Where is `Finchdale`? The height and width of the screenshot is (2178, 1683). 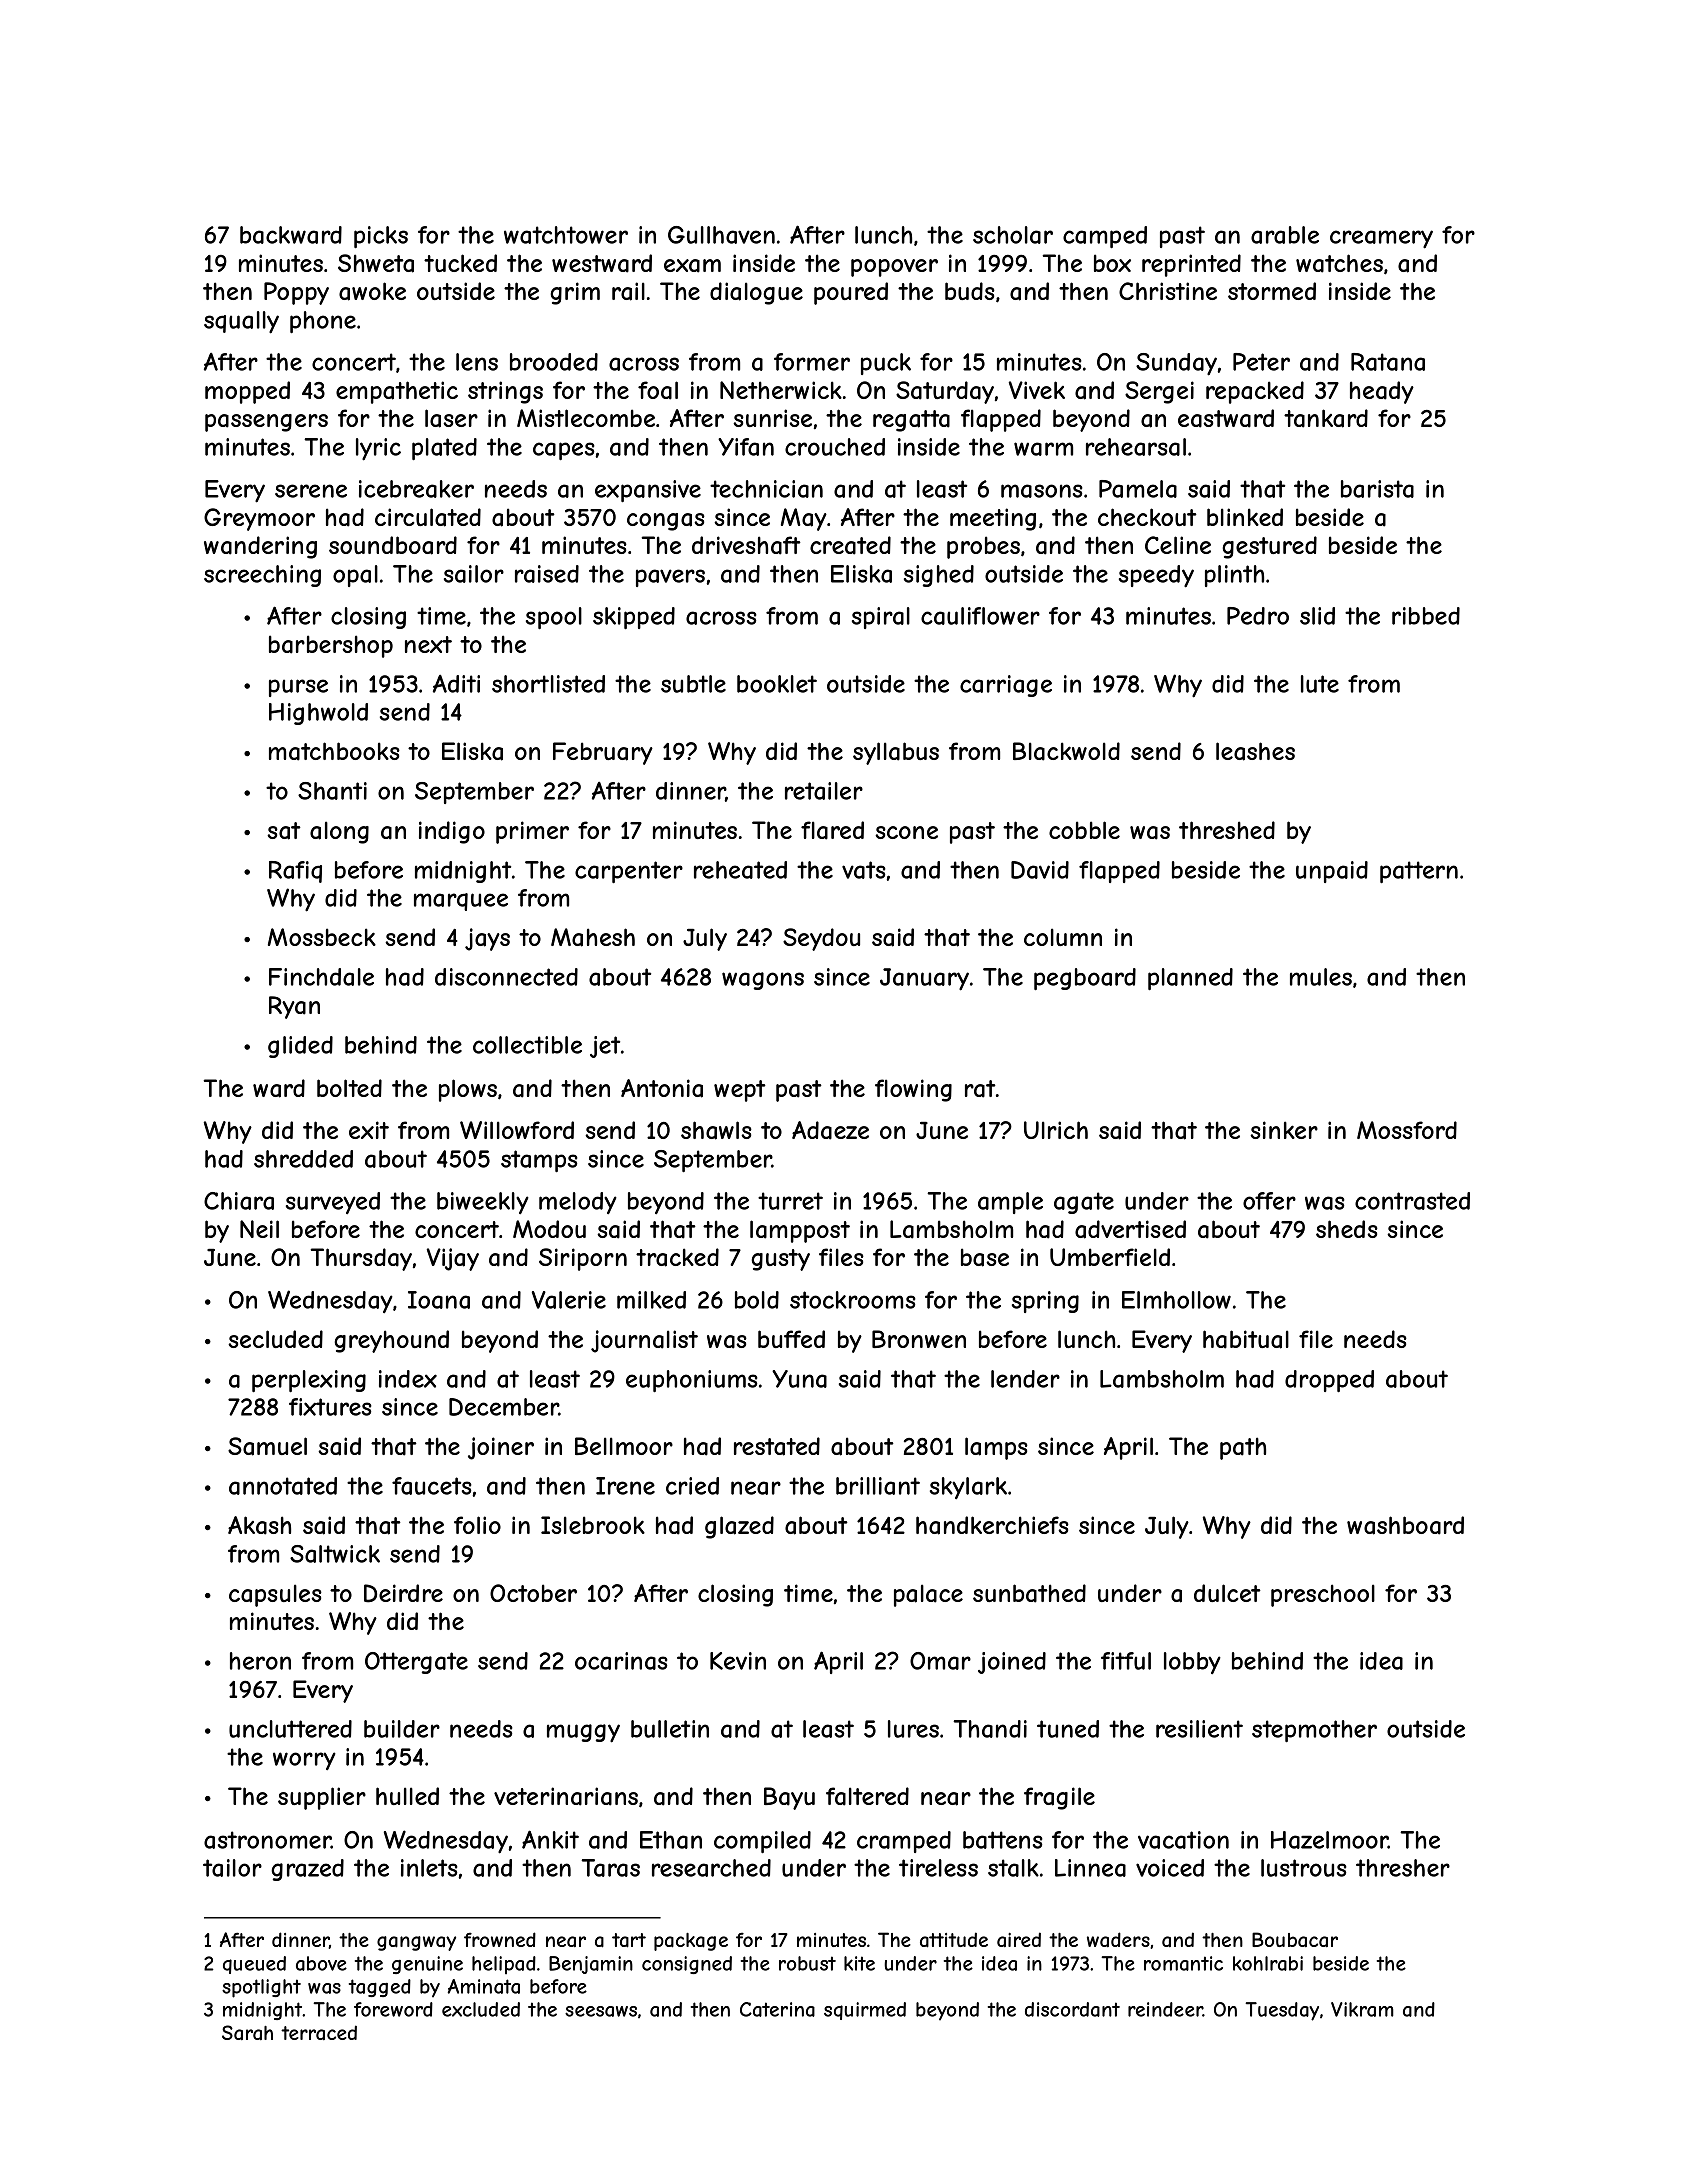 Finchdale is located at coordinates (321, 977).
